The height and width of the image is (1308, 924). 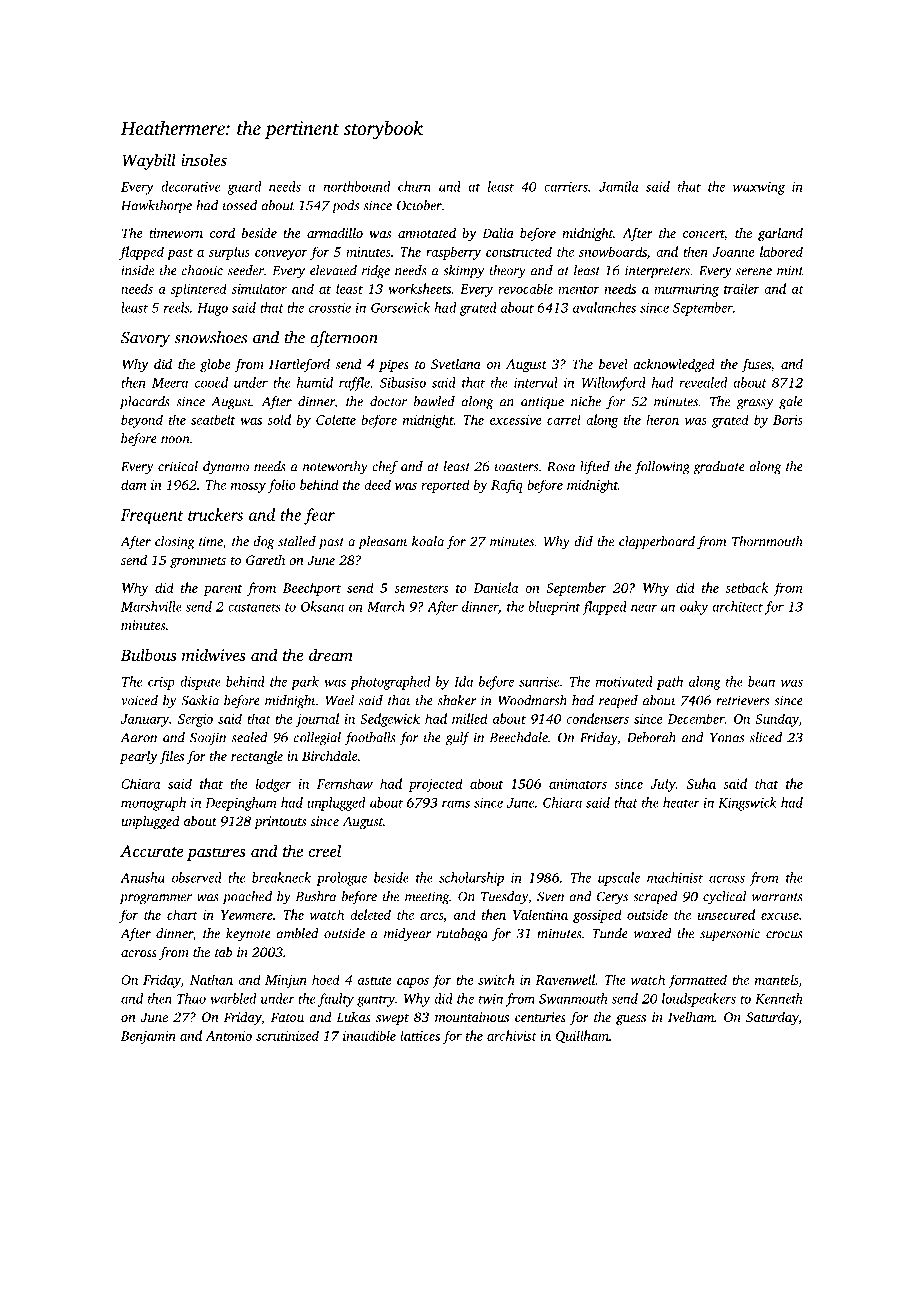 I want to click on sealed, so click(x=250, y=737).
